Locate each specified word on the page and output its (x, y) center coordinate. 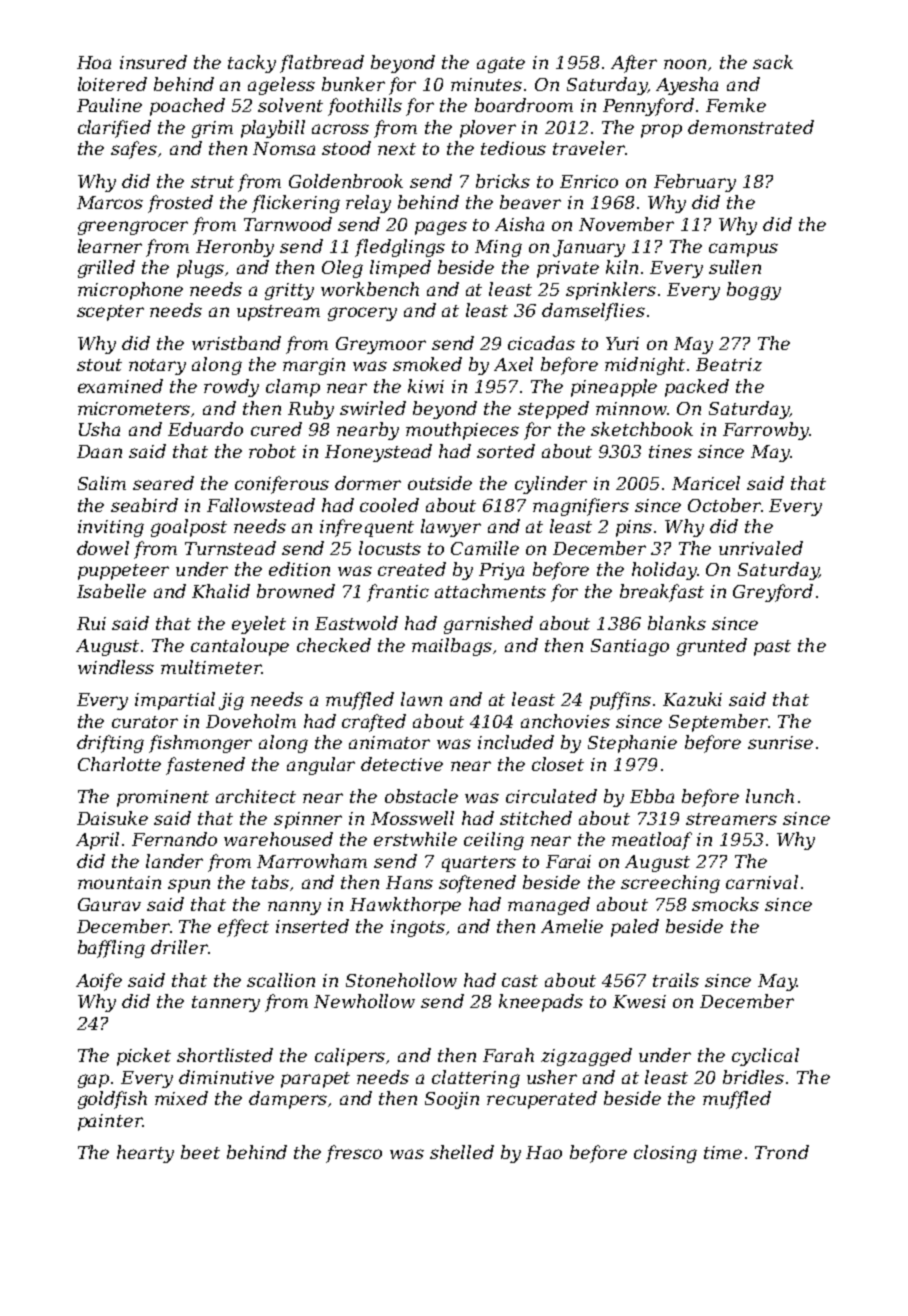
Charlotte (119, 764)
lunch (770, 796)
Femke (736, 105)
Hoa (94, 62)
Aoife (99, 982)
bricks (503, 181)
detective (402, 764)
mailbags (452, 647)
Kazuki (692, 699)
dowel (103, 548)
